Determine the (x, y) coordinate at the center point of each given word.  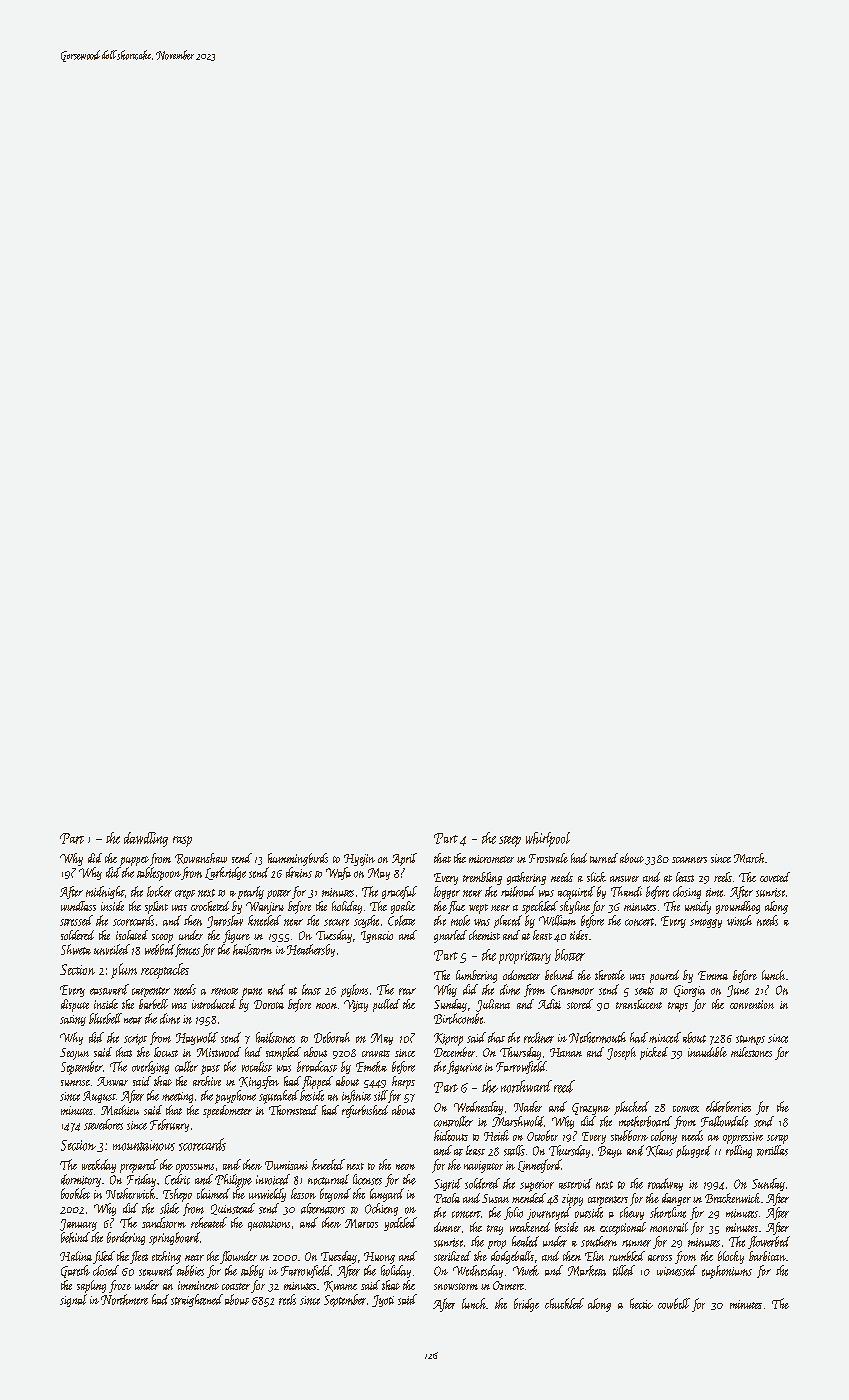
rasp (182, 841)
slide (169, 1208)
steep (510, 841)
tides (579, 935)
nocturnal (328, 1179)
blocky (731, 1257)
